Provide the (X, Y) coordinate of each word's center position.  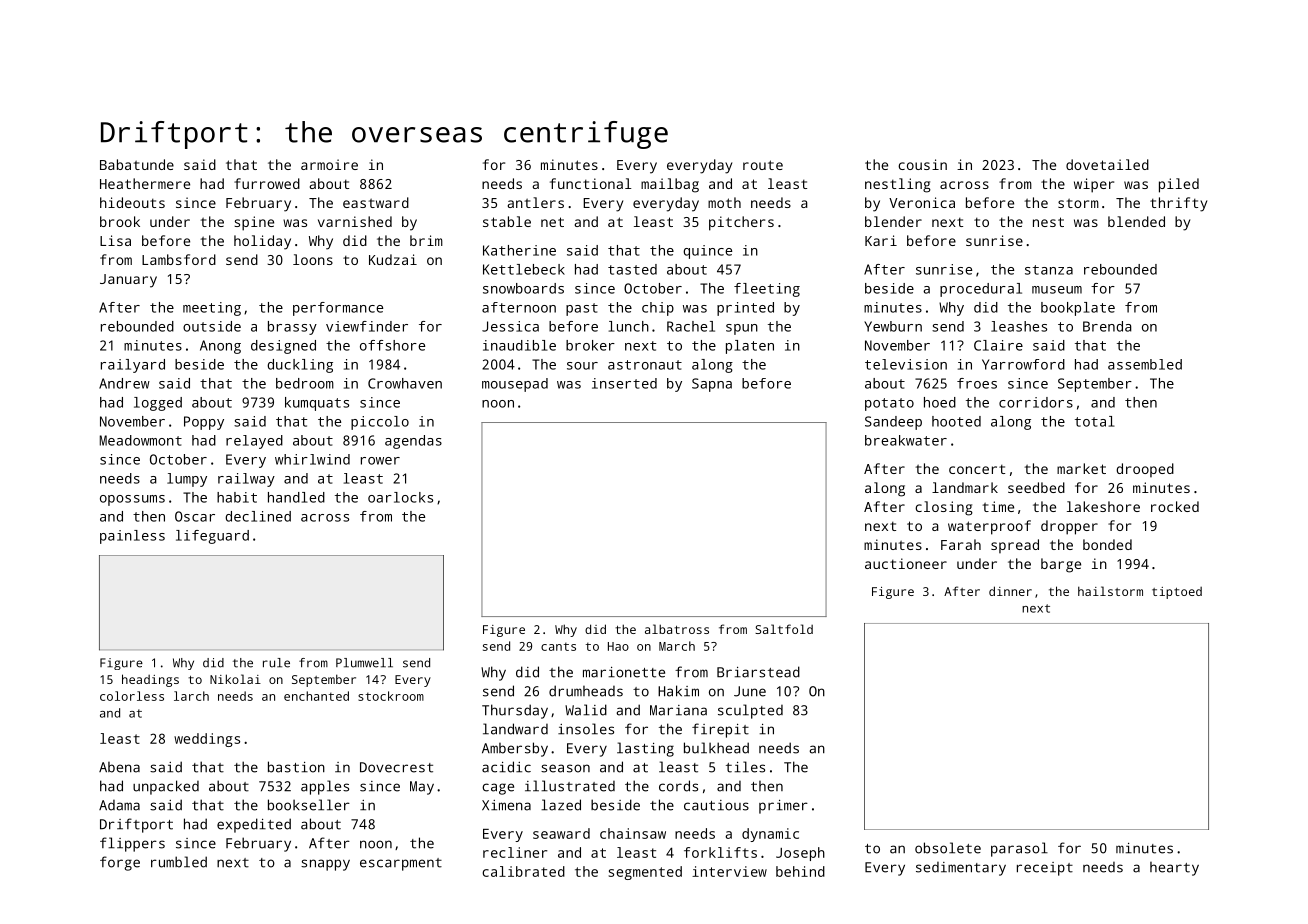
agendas (413, 442)
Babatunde (137, 164)
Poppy (204, 423)
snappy (325, 865)
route (763, 165)
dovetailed (1107, 164)
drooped (1145, 470)
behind (800, 871)
